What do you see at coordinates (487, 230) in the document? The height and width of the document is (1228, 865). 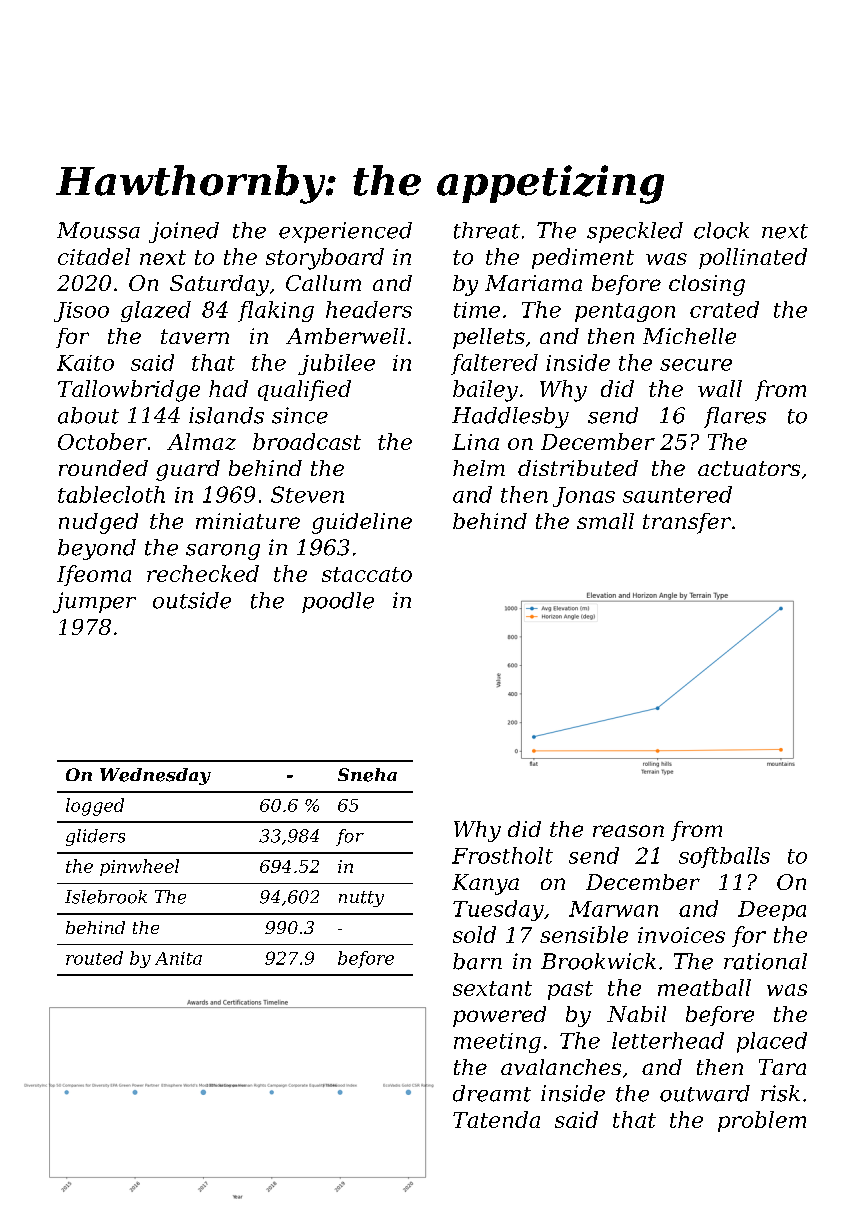 I see `threat` at bounding box center [487, 230].
